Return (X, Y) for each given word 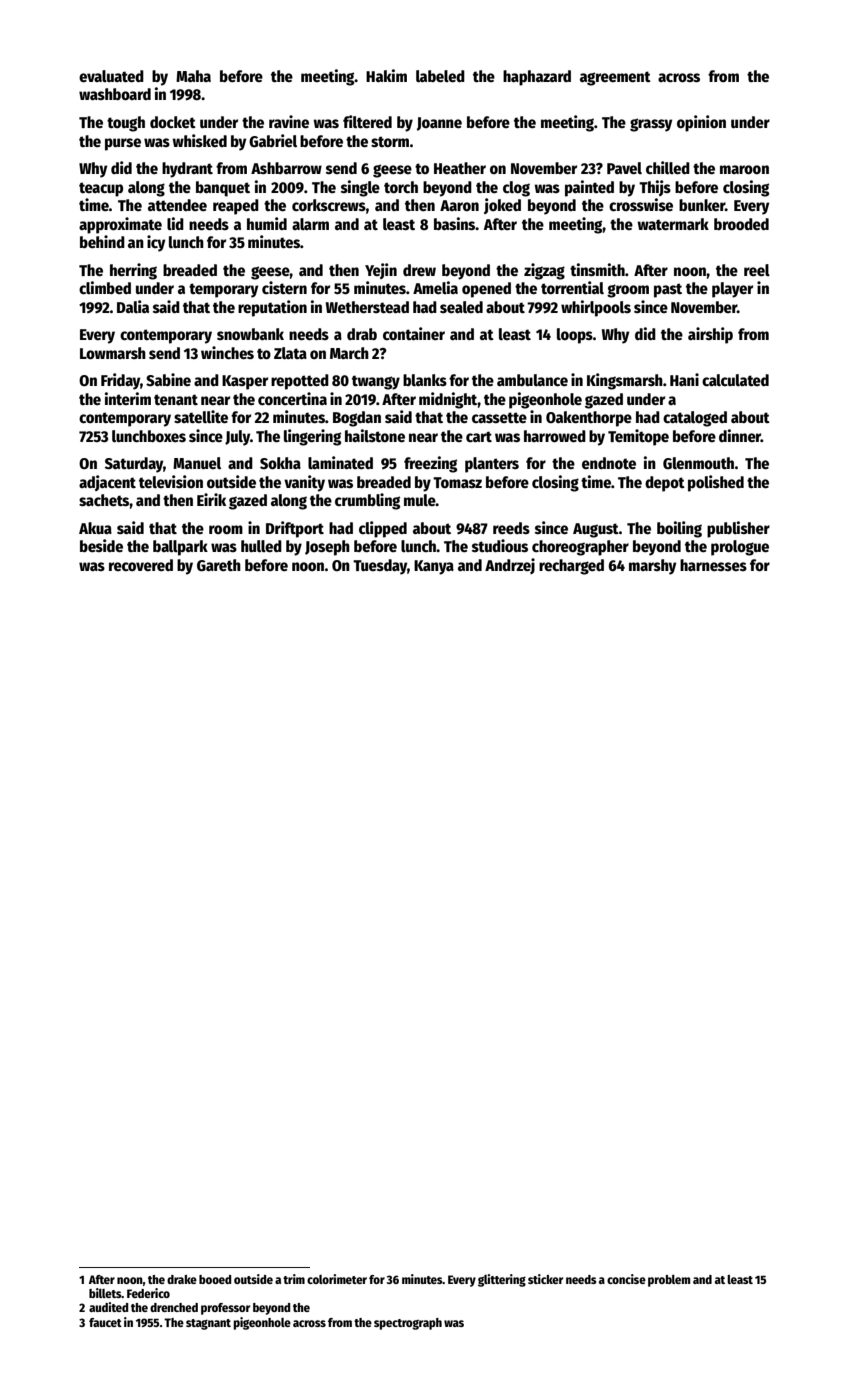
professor (225, 1309)
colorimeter (337, 1279)
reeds (511, 528)
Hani (684, 379)
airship (710, 335)
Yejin (381, 271)
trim (294, 1279)
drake (182, 1279)
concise (626, 1279)
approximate (120, 225)
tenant (176, 399)
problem (669, 1281)
